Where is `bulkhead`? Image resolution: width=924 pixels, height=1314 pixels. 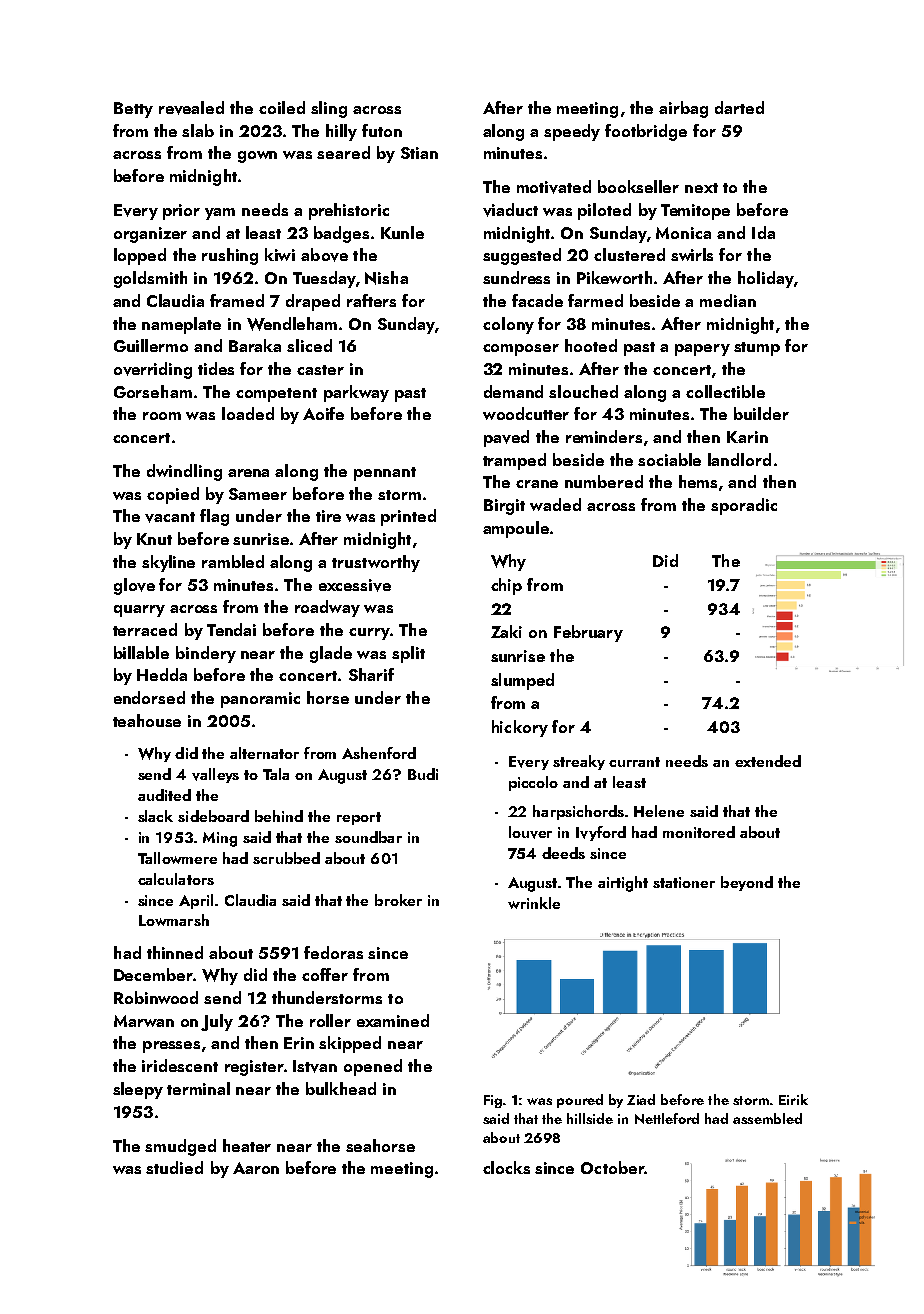
bulkhead is located at coordinates (341, 1088).
